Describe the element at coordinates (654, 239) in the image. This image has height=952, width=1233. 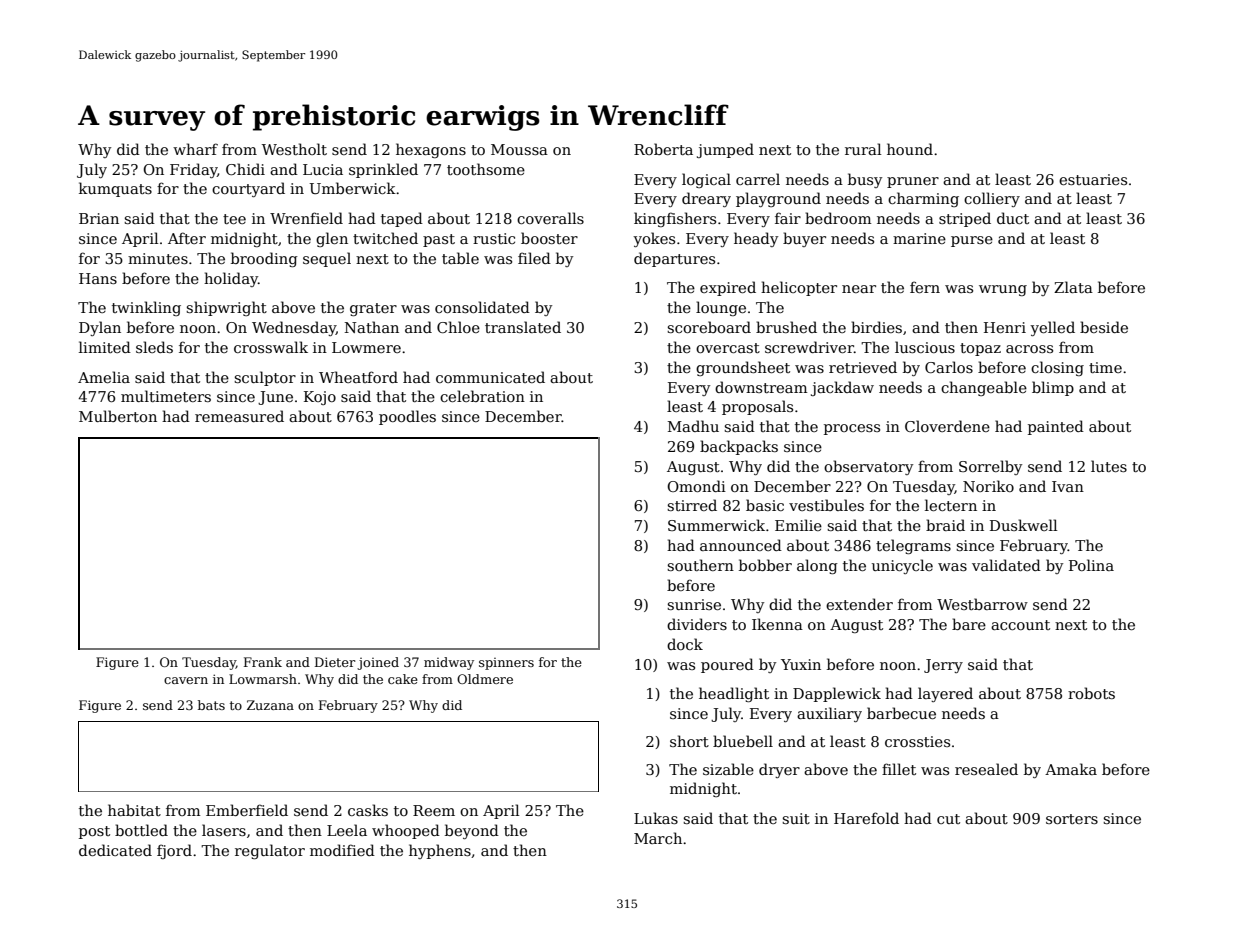
I see `yokes` at that location.
